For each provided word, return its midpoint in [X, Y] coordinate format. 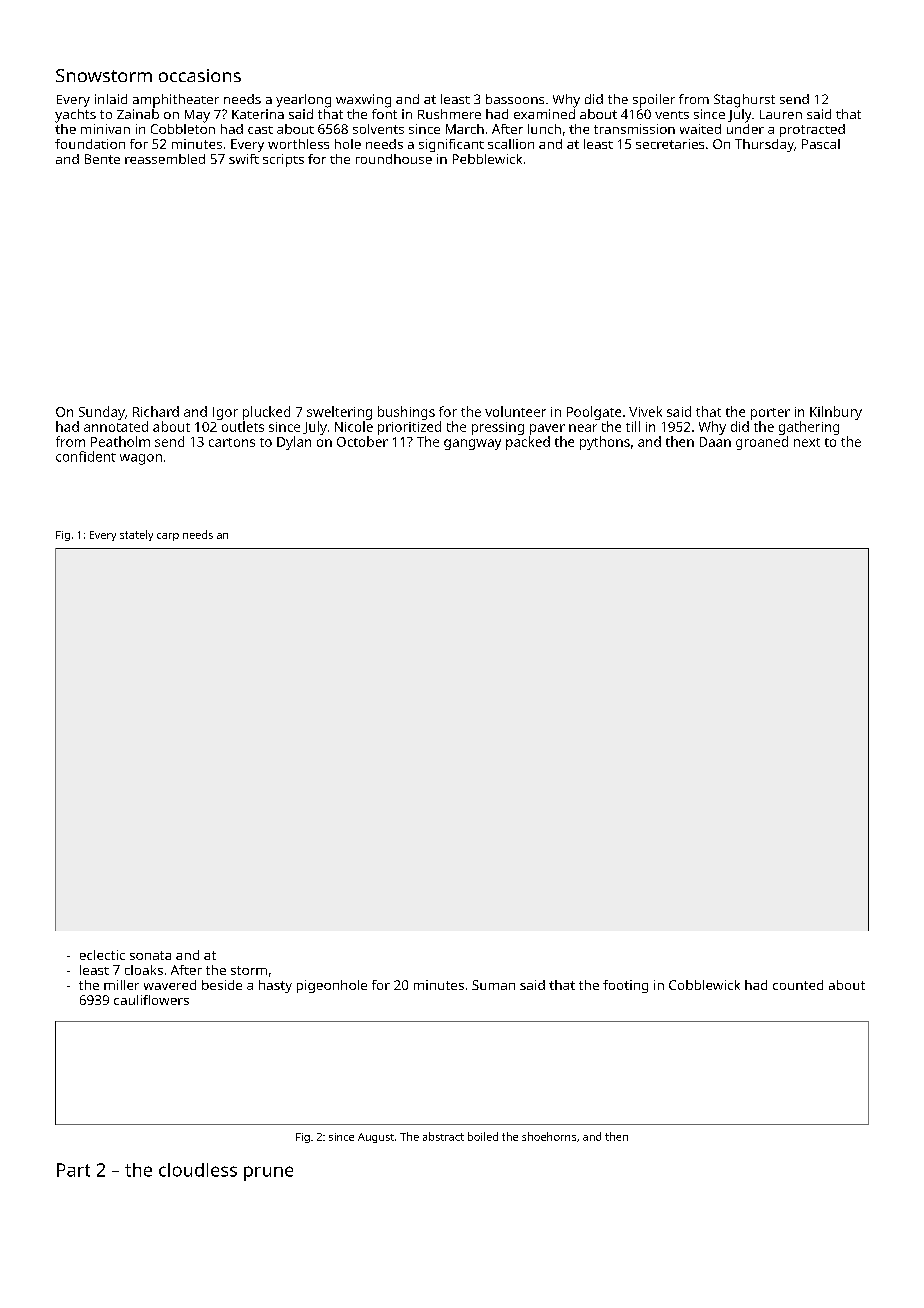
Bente [102, 159]
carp [168, 537]
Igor [225, 413]
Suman [493, 985]
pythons [605, 443]
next [807, 442]
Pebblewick [487, 159]
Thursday [764, 145]
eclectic [102, 955]
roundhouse [394, 159]
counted [798, 985]
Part [73, 1170]
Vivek [645, 411]
